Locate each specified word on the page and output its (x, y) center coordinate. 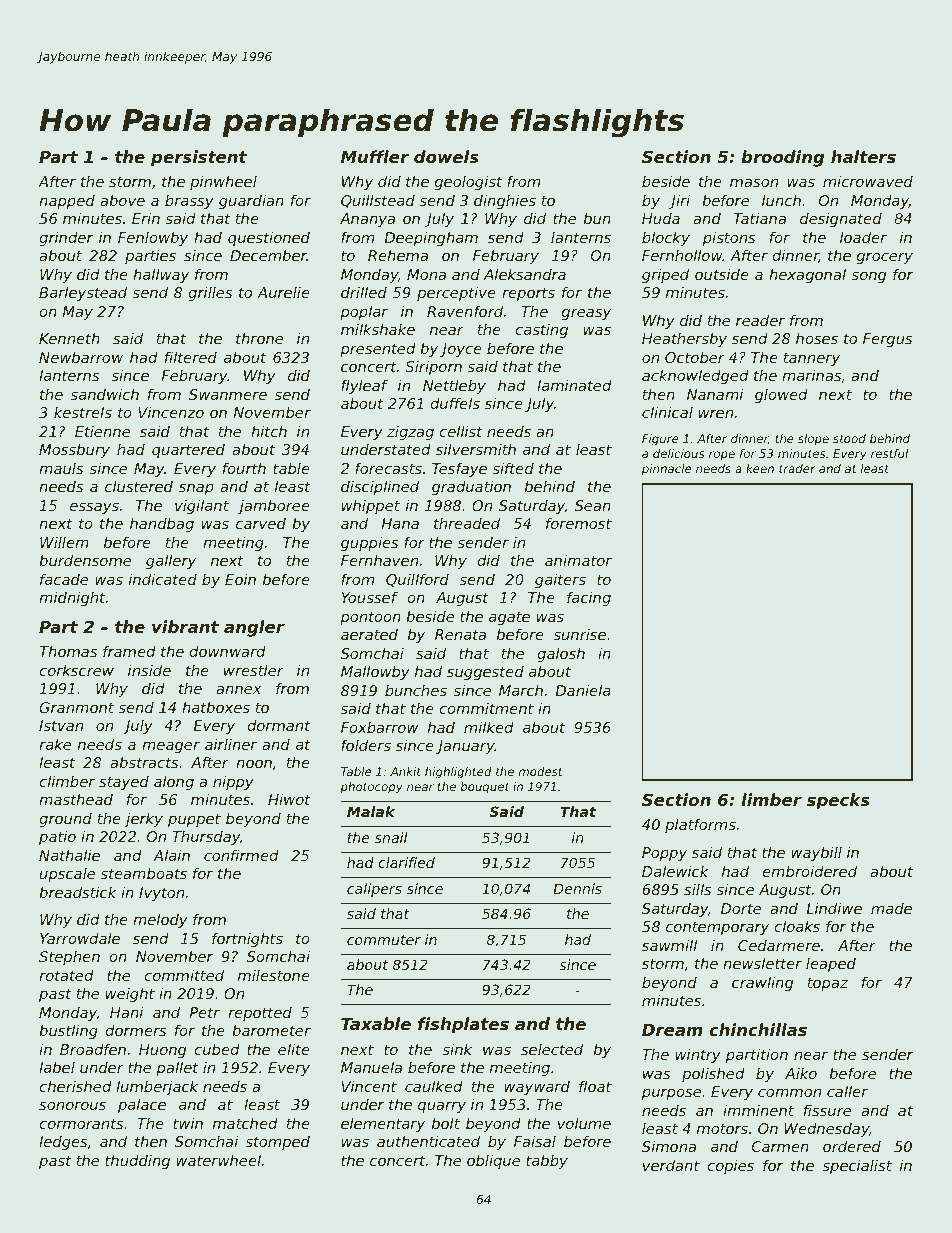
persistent (199, 158)
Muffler (375, 156)
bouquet (485, 788)
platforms (700, 826)
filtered (191, 357)
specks (838, 801)
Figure (660, 440)
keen (760, 468)
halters (863, 156)
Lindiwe (834, 908)
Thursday (206, 838)
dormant (279, 725)
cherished (75, 1086)
